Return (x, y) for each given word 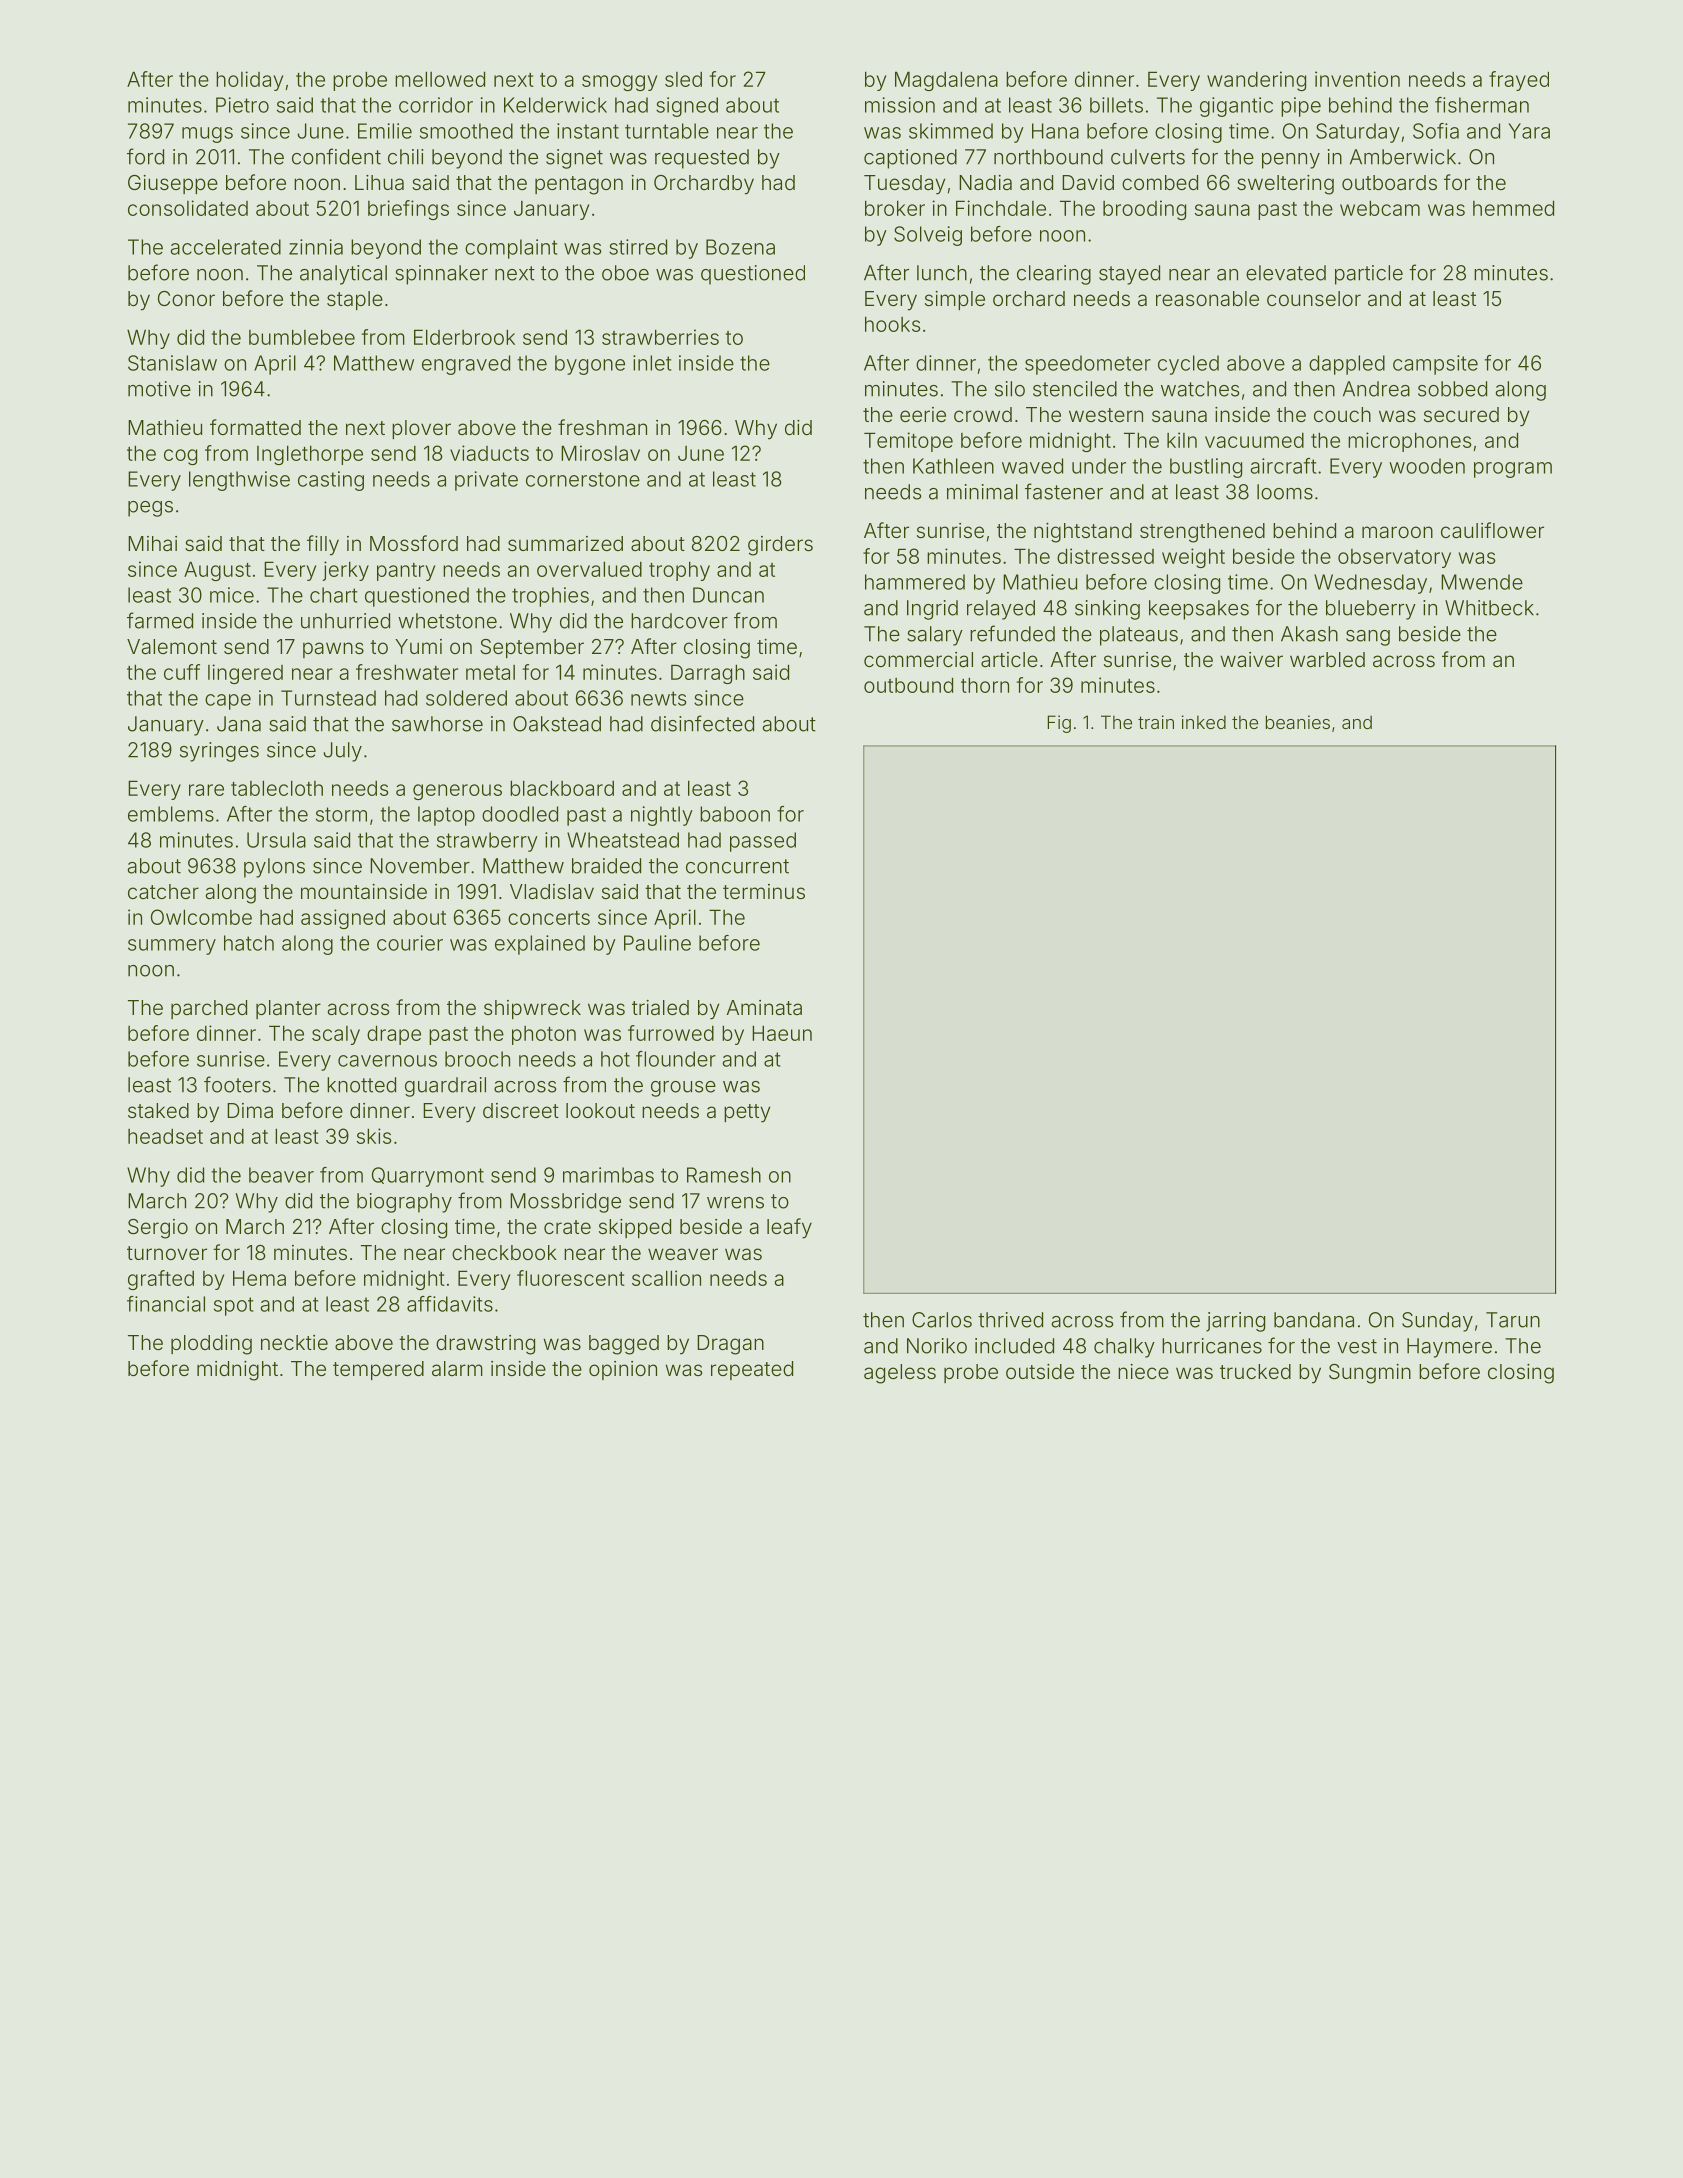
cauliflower (1492, 530)
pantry (406, 572)
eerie (923, 414)
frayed (1519, 81)
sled (683, 79)
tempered (378, 1370)
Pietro (242, 105)
